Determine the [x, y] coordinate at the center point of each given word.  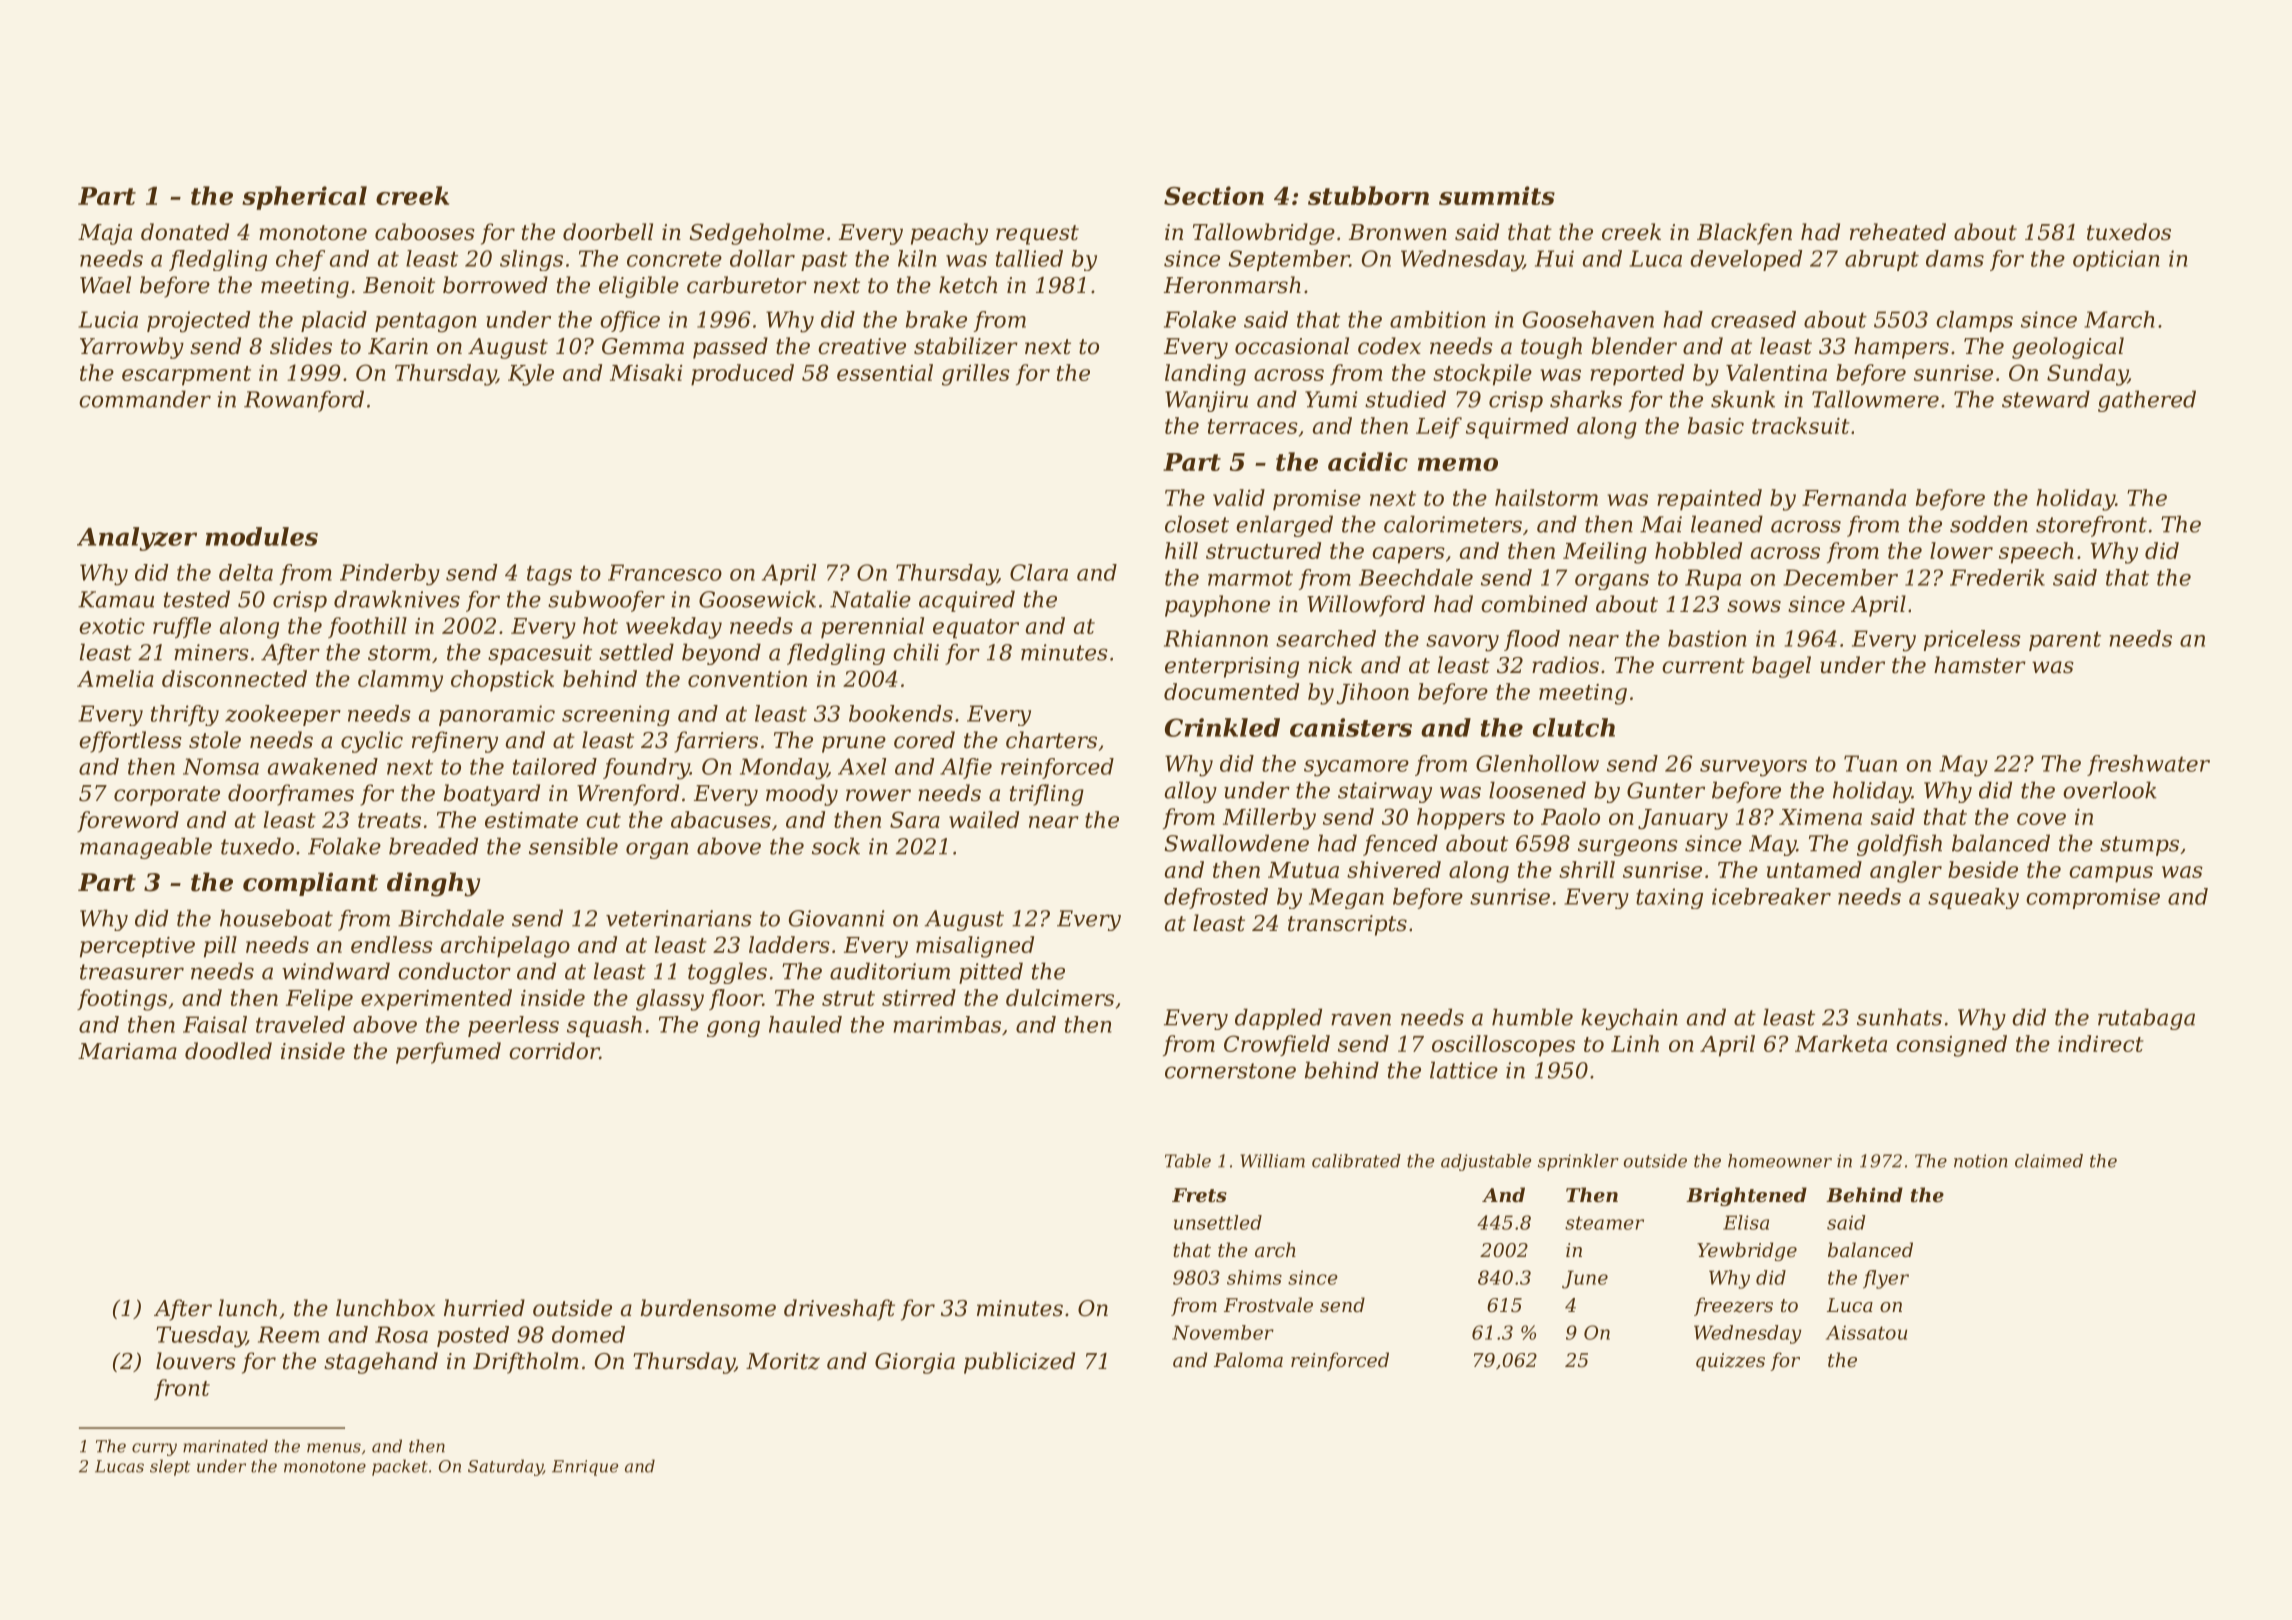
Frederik [1997, 577]
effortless [130, 742]
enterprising [1232, 667]
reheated [1898, 232]
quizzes [1730, 1362]
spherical [304, 198]
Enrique [585, 1468]
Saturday [505, 1467]
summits [1497, 195]
